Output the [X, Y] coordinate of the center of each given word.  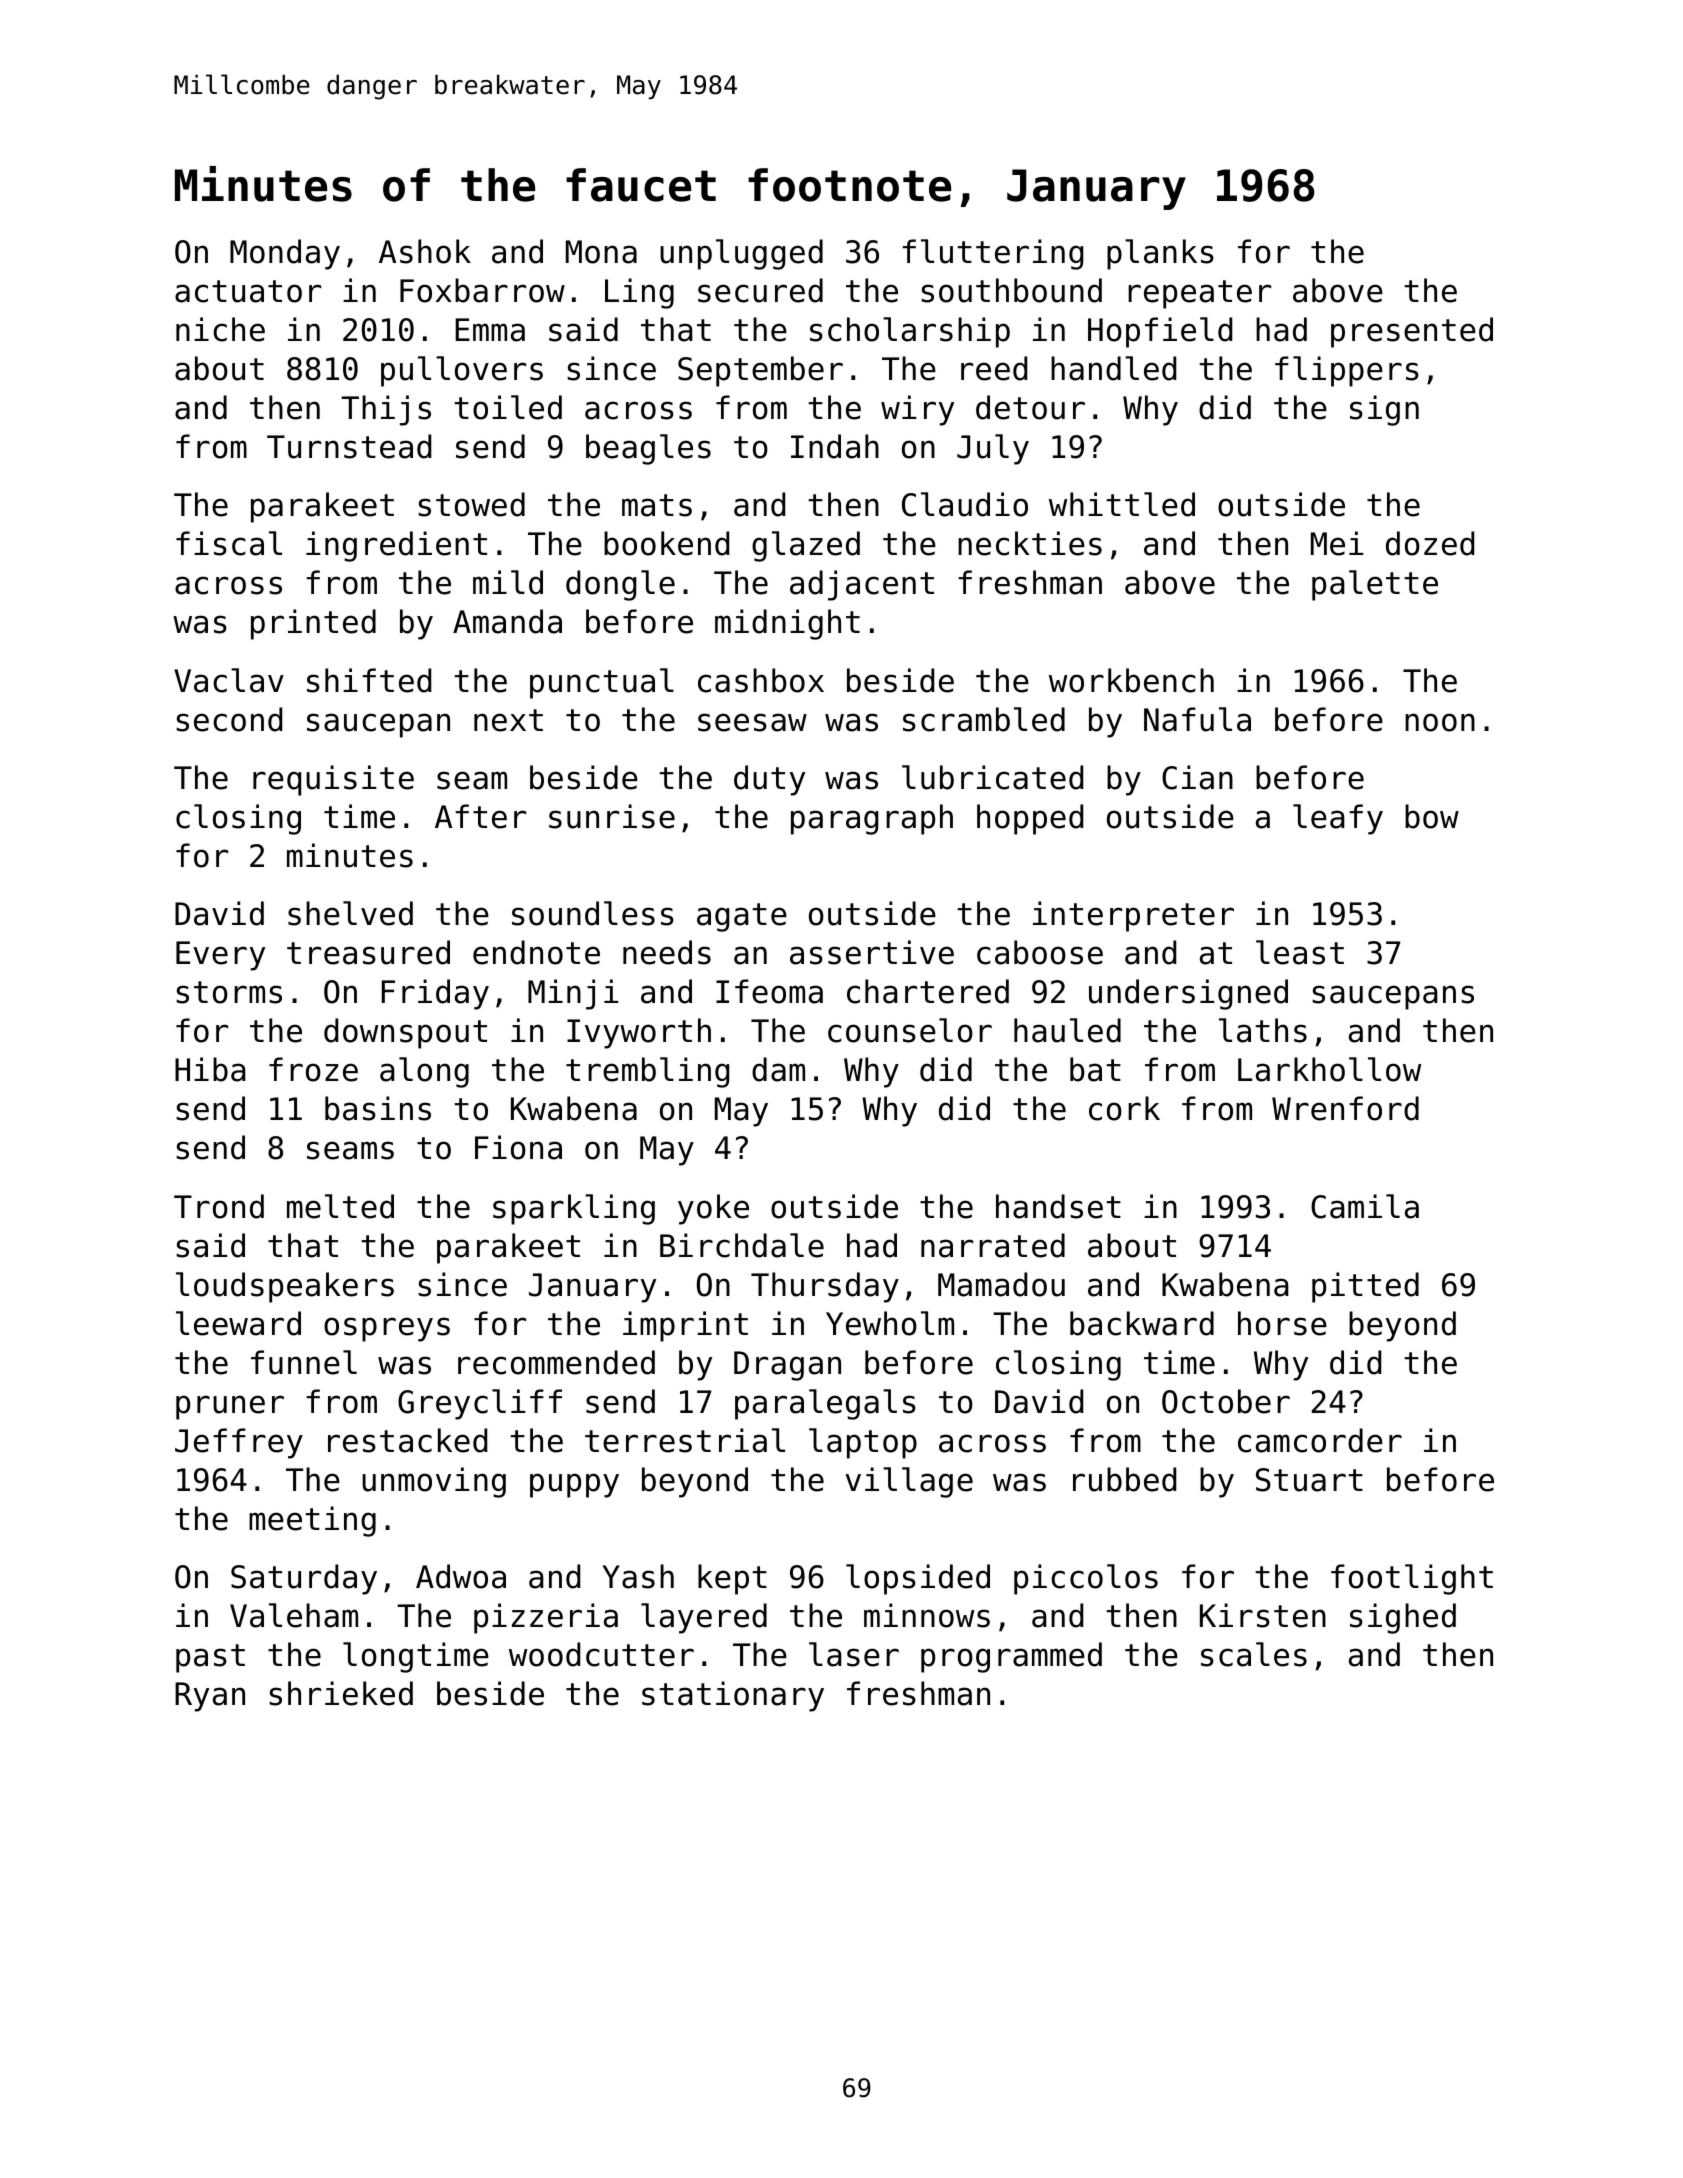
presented [1412, 332]
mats [657, 505]
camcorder [1320, 1440]
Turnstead [349, 446]
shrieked [341, 1693]
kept [732, 1579]
